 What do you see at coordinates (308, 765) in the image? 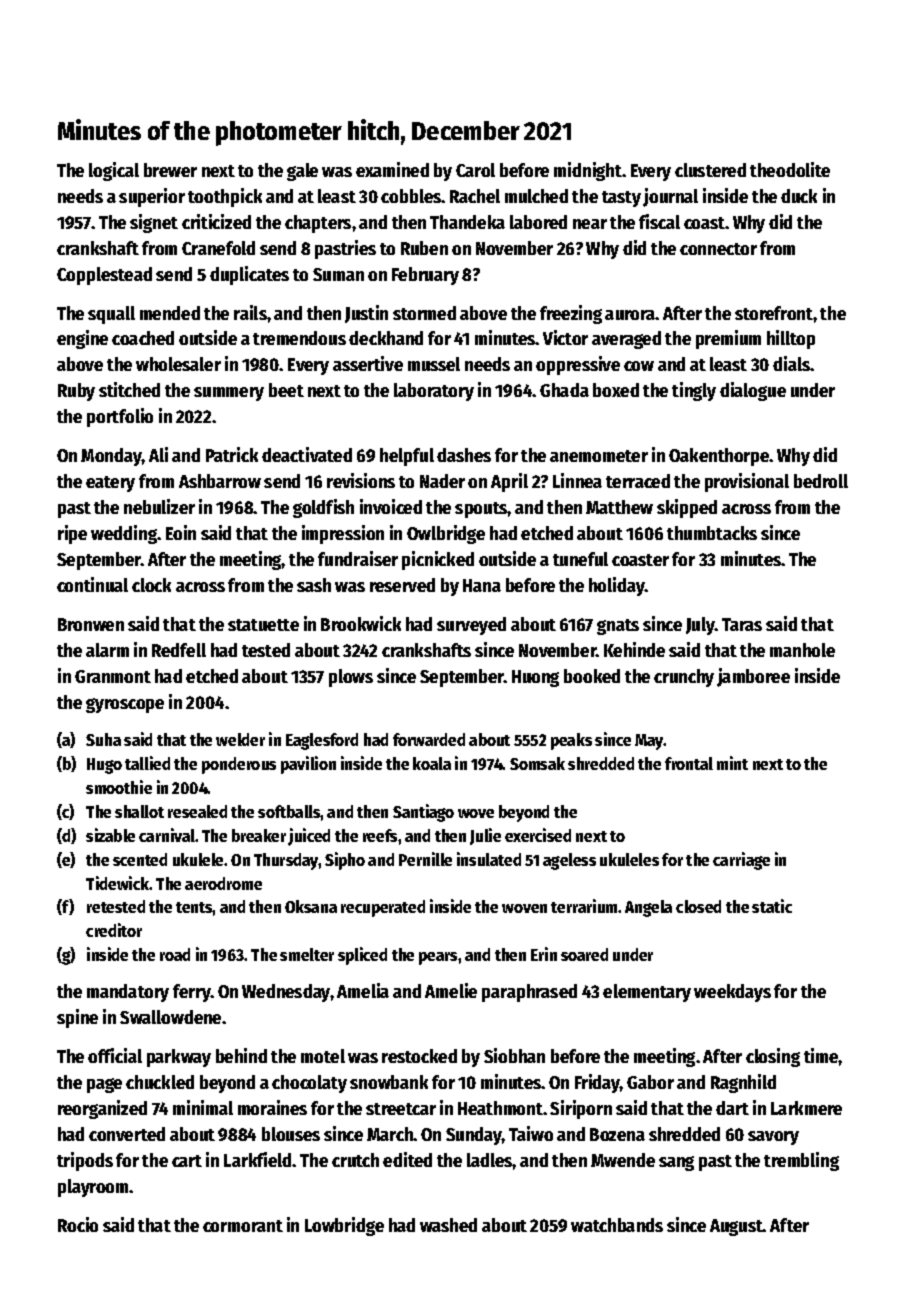
I see `pavilion` at bounding box center [308, 765].
